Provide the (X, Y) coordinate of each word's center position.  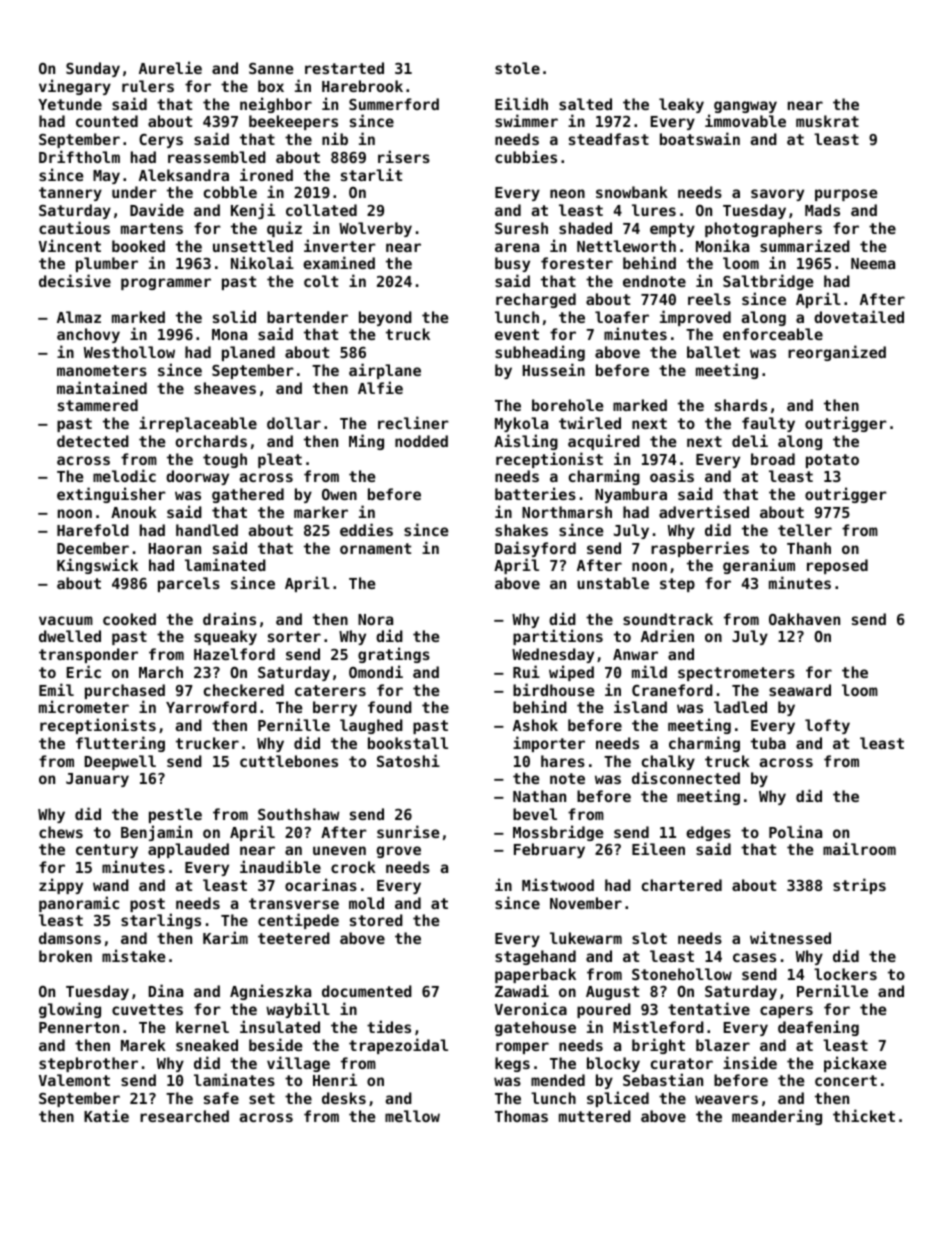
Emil (56, 689)
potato (832, 461)
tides (389, 1026)
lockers (845, 974)
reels (709, 299)
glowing (70, 1010)
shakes (521, 530)
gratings (394, 655)
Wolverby (375, 229)
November (586, 903)
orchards (211, 441)
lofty (827, 726)
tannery (70, 194)
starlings (161, 921)
